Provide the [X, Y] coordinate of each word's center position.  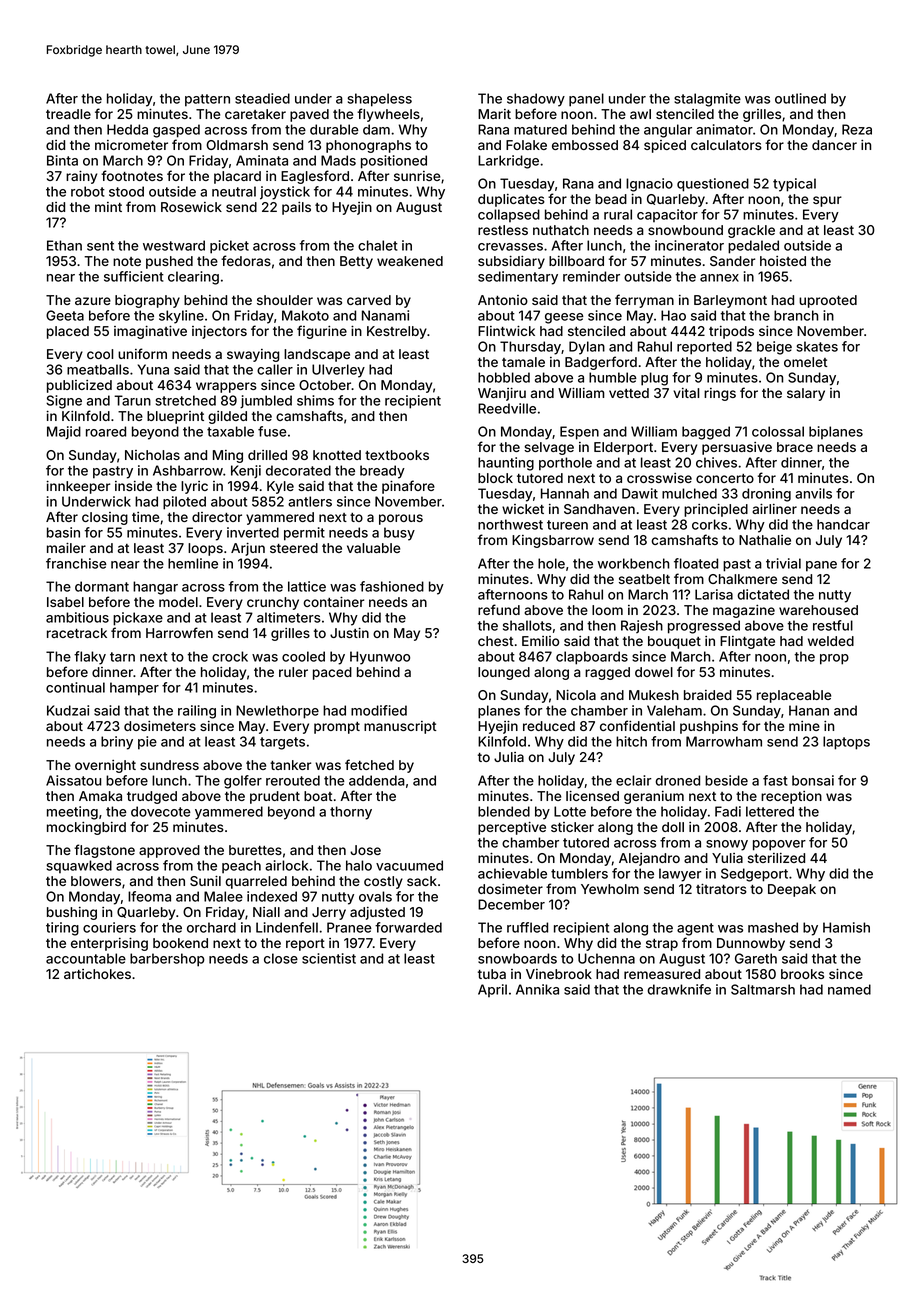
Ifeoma [149, 896]
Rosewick [191, 207]
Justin [349, 633]
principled [716, 510]
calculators [726, 145]
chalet [378, 245]
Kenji [246, 471]
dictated [763, 594]
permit [304, 534]
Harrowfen [179, 632]
